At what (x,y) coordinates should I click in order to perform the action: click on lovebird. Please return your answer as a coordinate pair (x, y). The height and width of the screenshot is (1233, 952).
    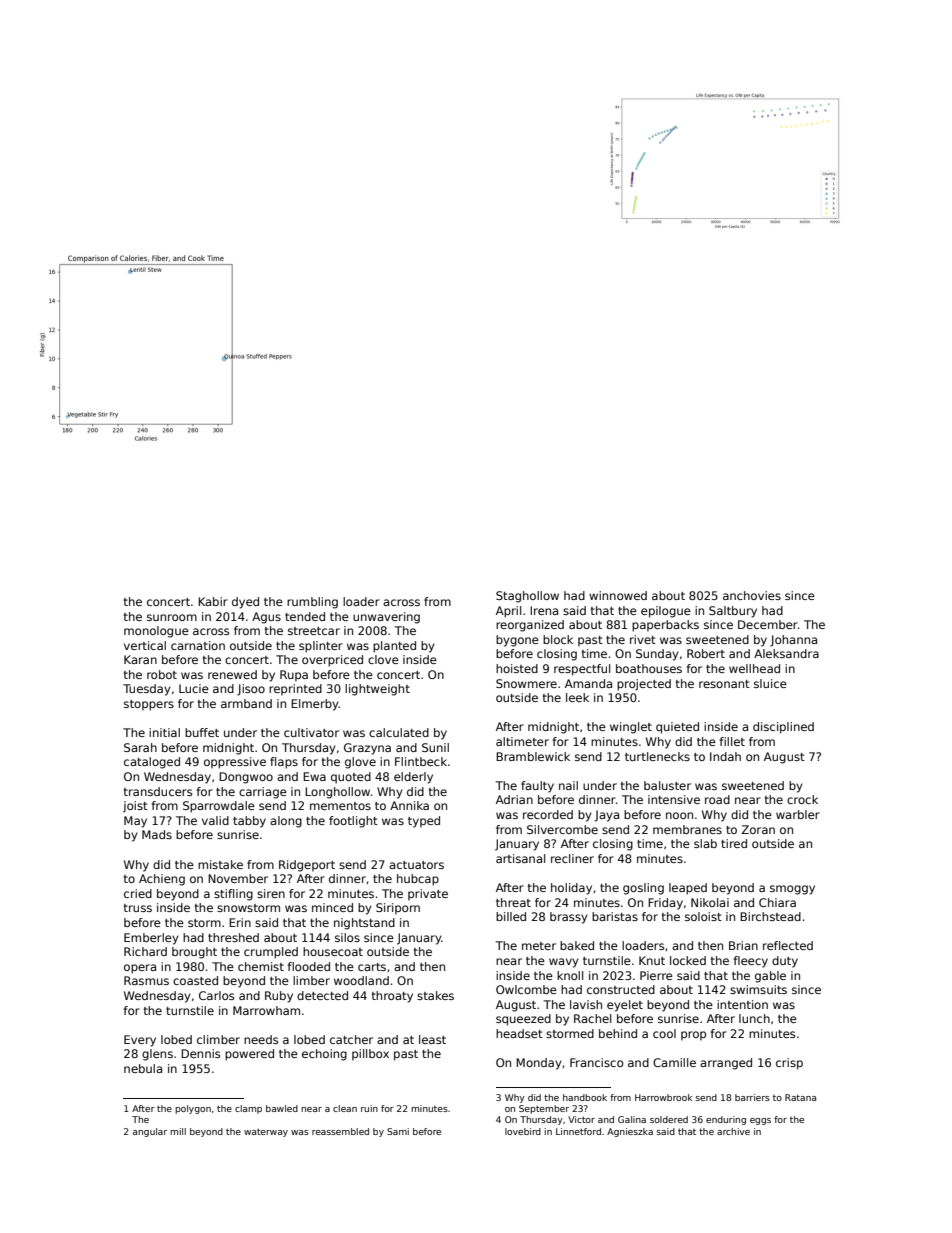
    Looking at the image, I should click on (523, 1131).
